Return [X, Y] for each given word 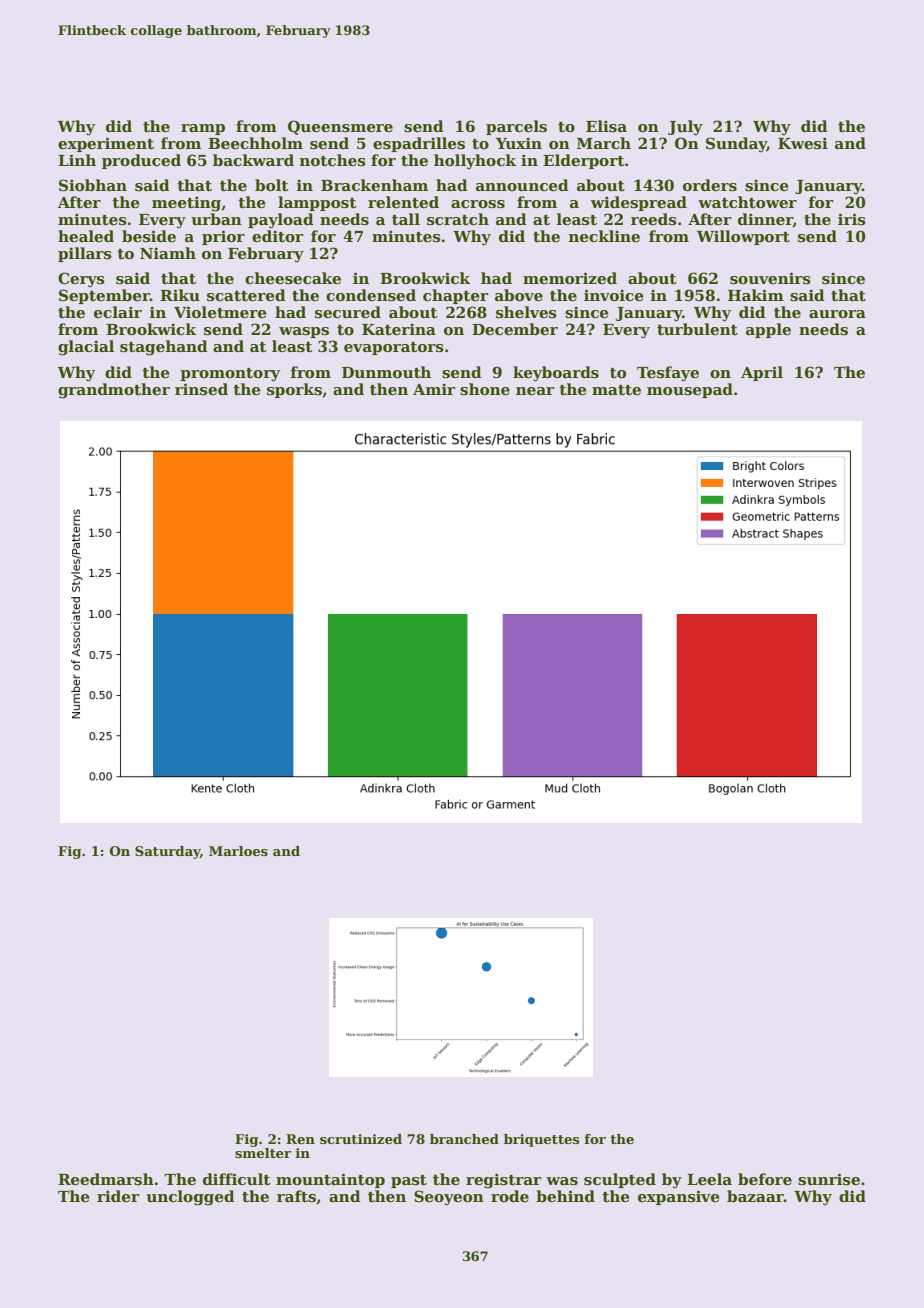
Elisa [606, 126]
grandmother [114, 391]
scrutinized [361, 1139]
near [535, 391]
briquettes [541, 1140]
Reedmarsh [106, 1179]
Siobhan [93, 185]
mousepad [690, 390]
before [765, 1179]
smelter [263, 1153]
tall [406, 219]
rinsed [201, 389]
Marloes [238, 851]
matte [616, 390]
